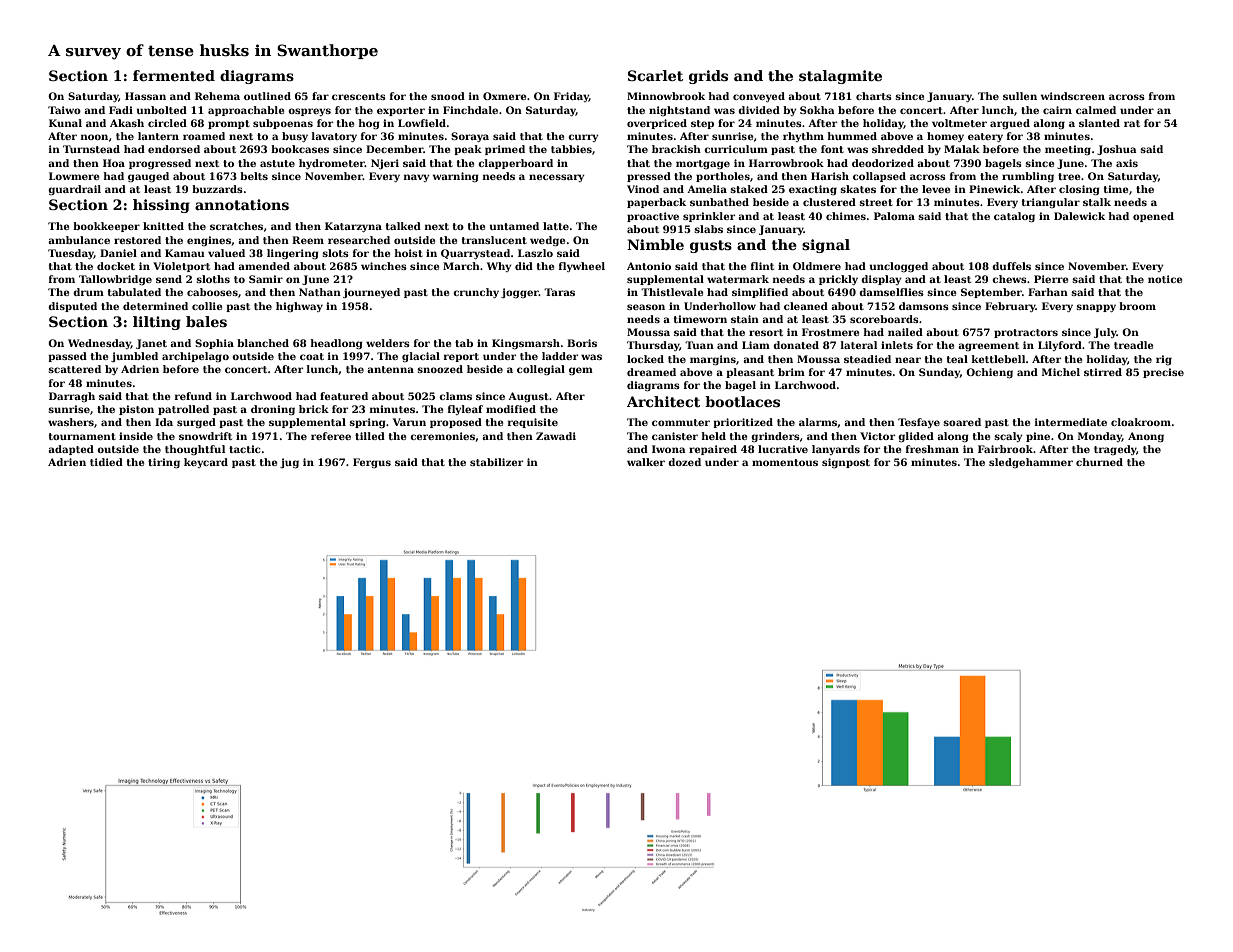  What do you see at coordinates (881, 280) in the screenshot?
I see `display` at bounding box center [881, 280].
